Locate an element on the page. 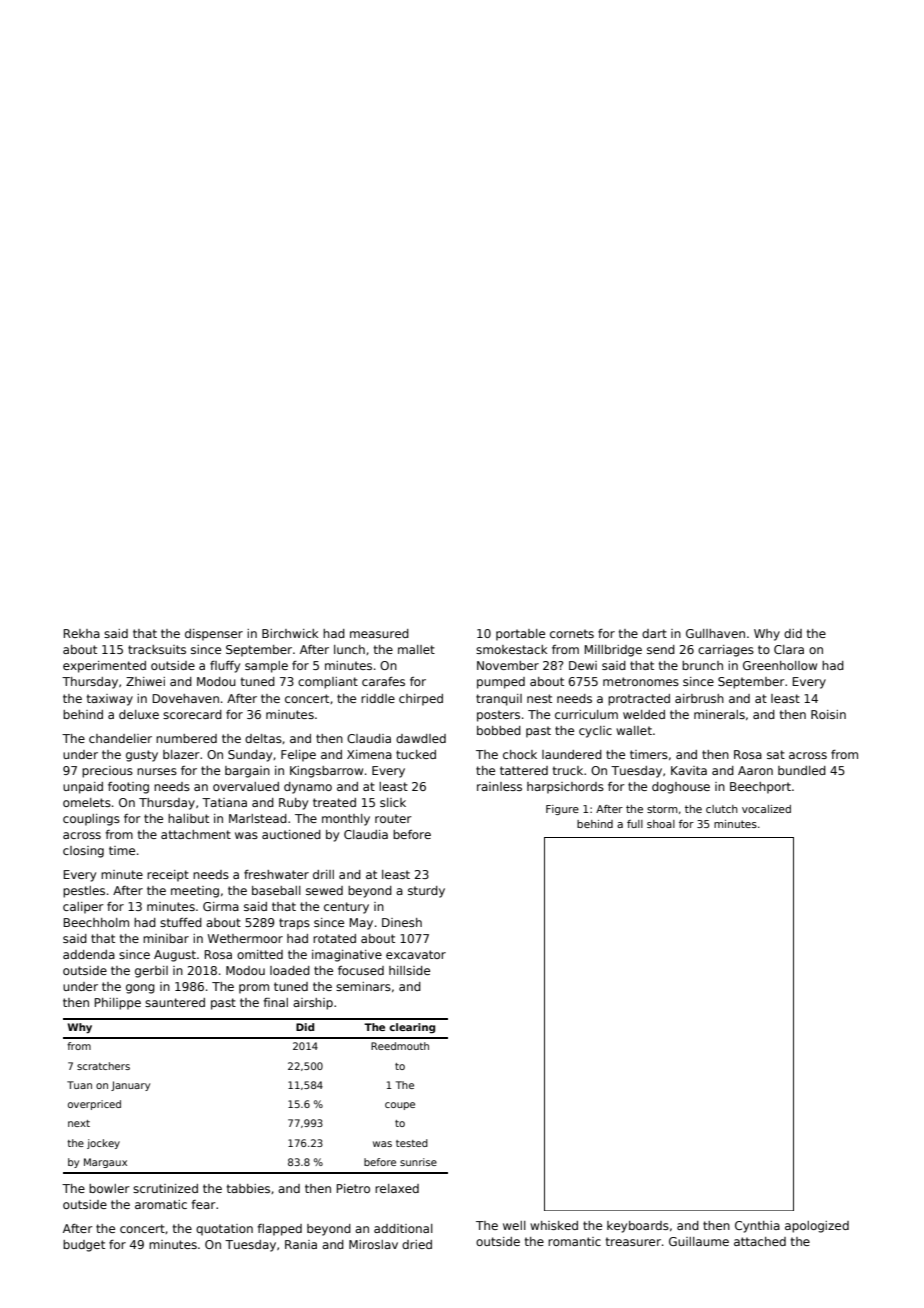 The image size is (924, 1308). tattered is located at coordinates (524, 770).
